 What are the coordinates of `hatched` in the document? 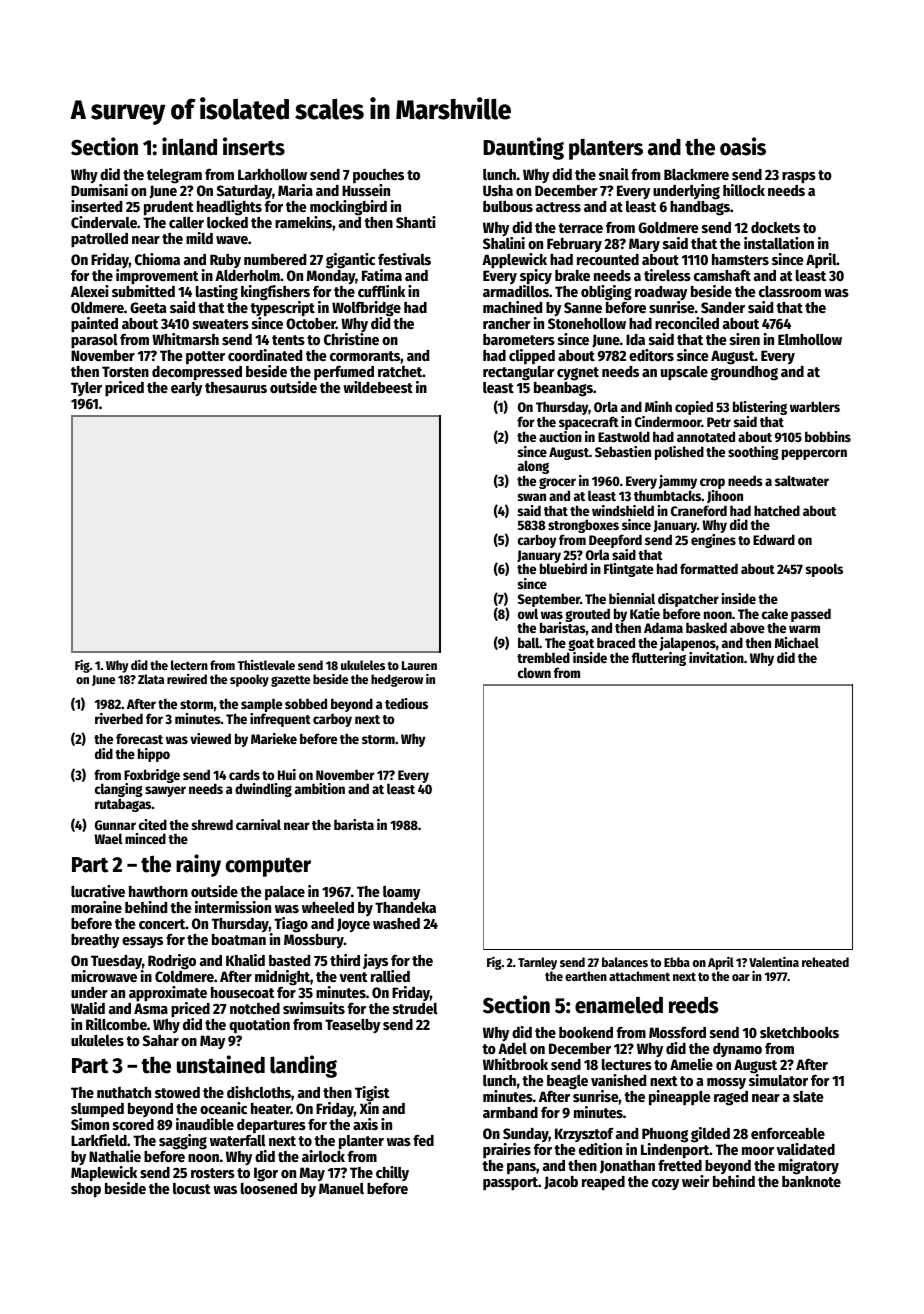 It's located at (777, 510).
